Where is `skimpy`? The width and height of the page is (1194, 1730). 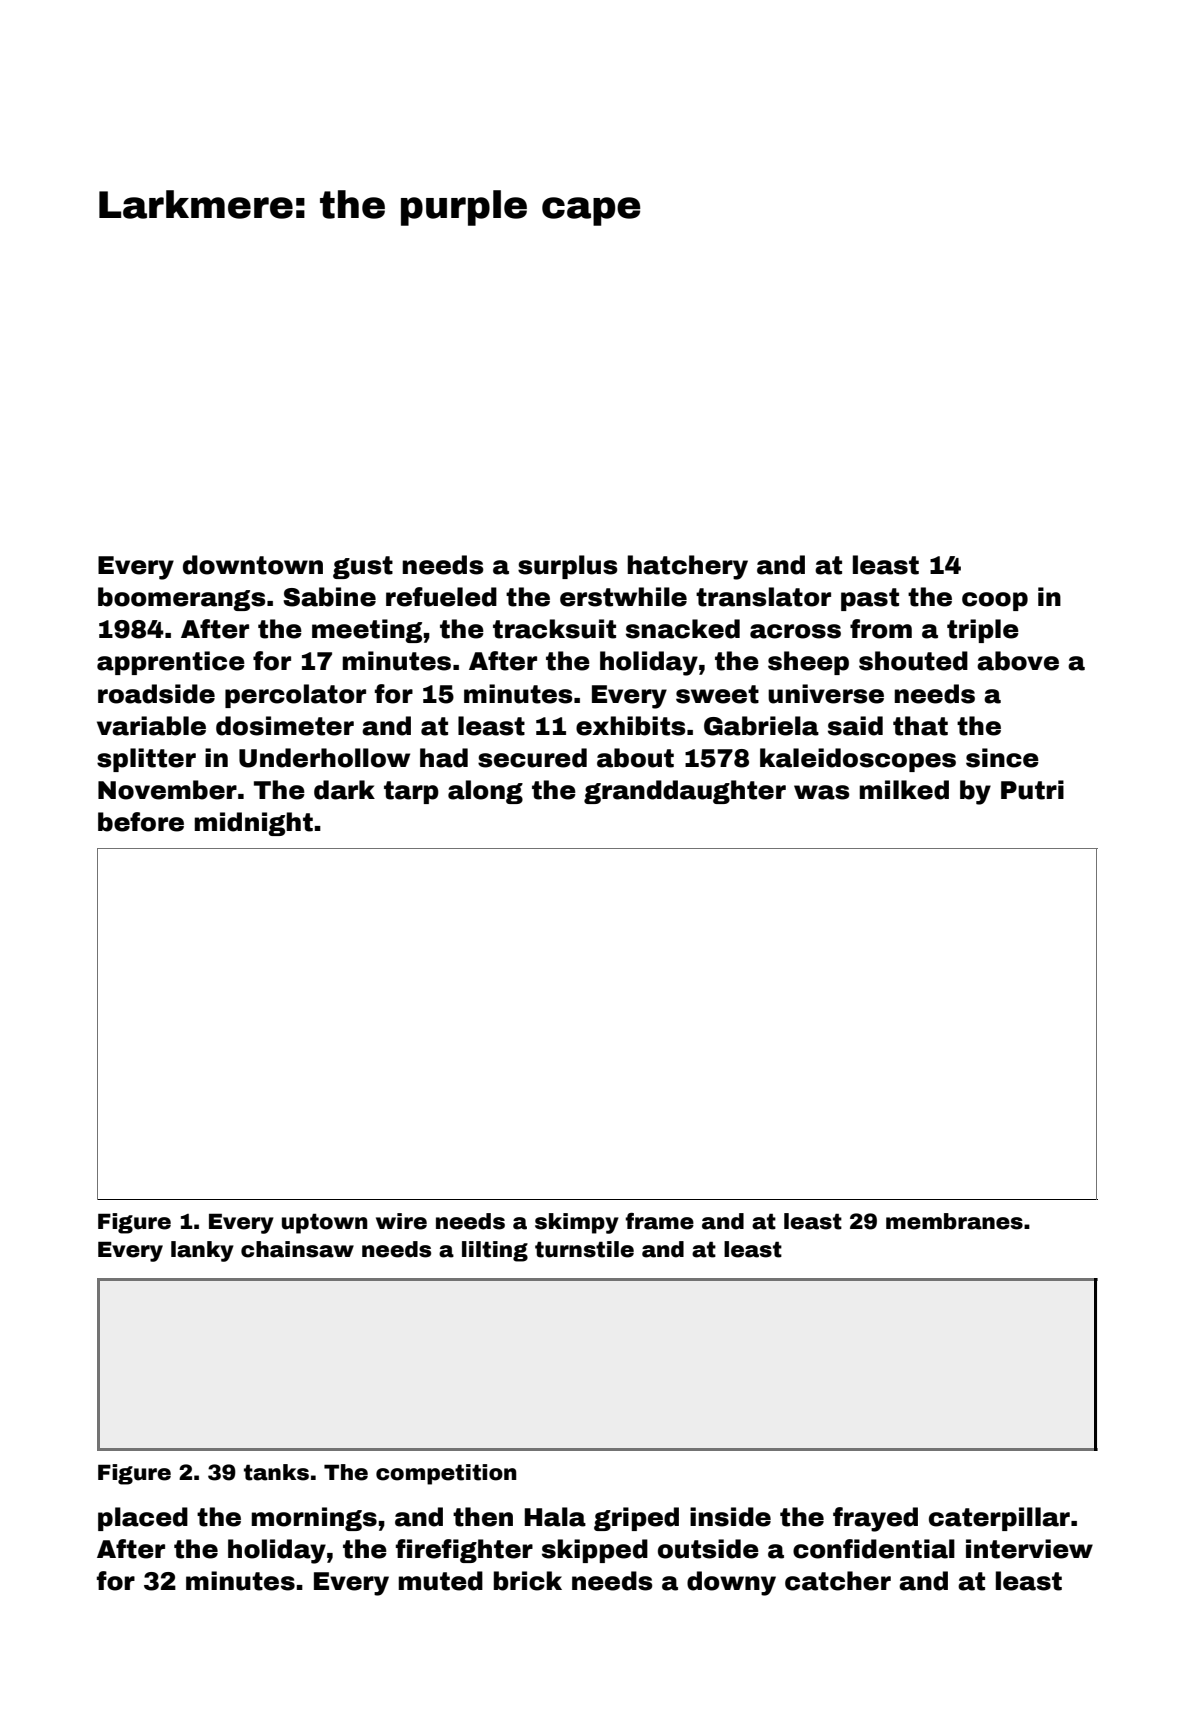 skimpy is located at coordinates (577, 1223).
